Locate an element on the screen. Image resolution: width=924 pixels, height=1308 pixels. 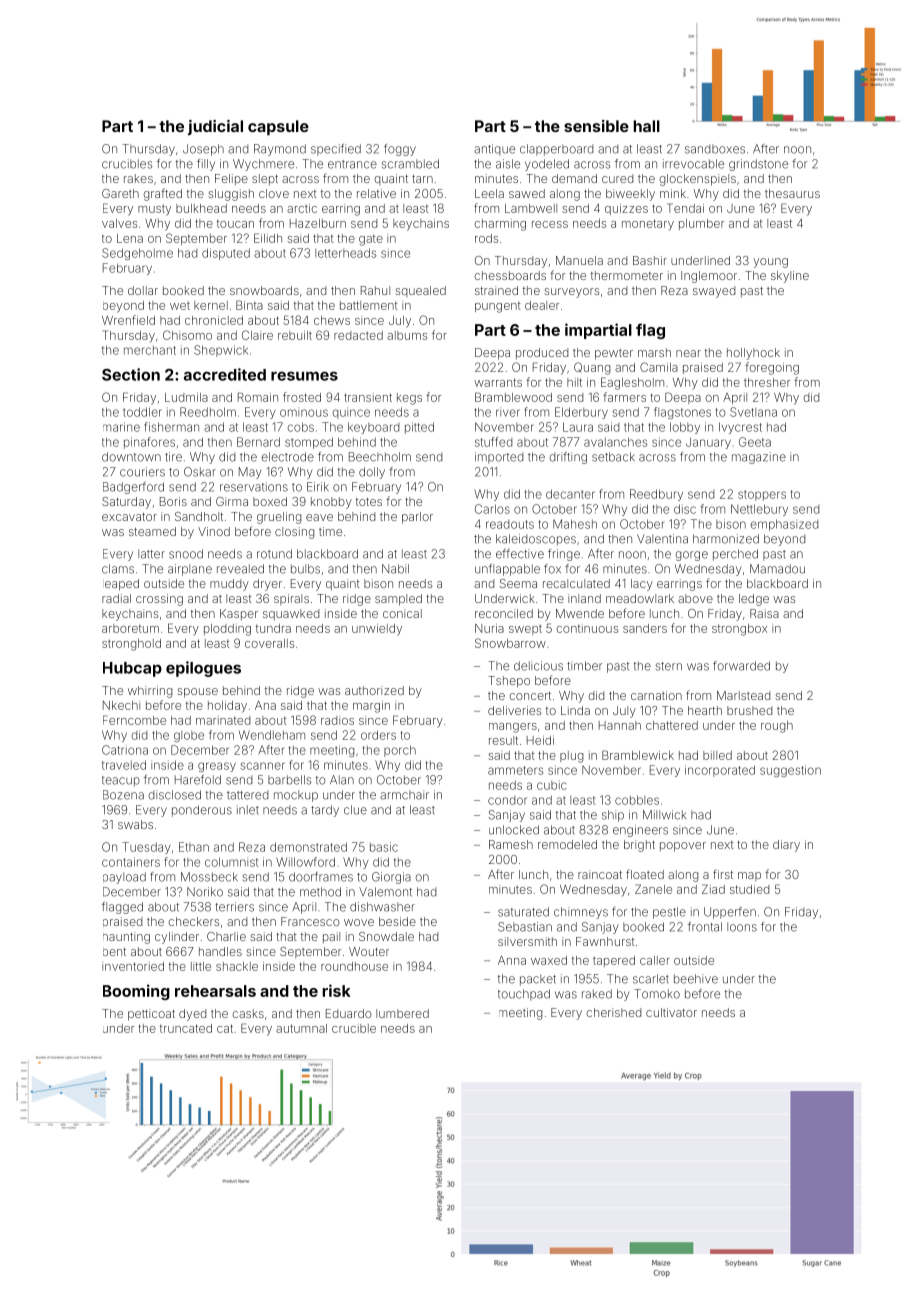
cultivator is located at coordinates (671, 1012).
